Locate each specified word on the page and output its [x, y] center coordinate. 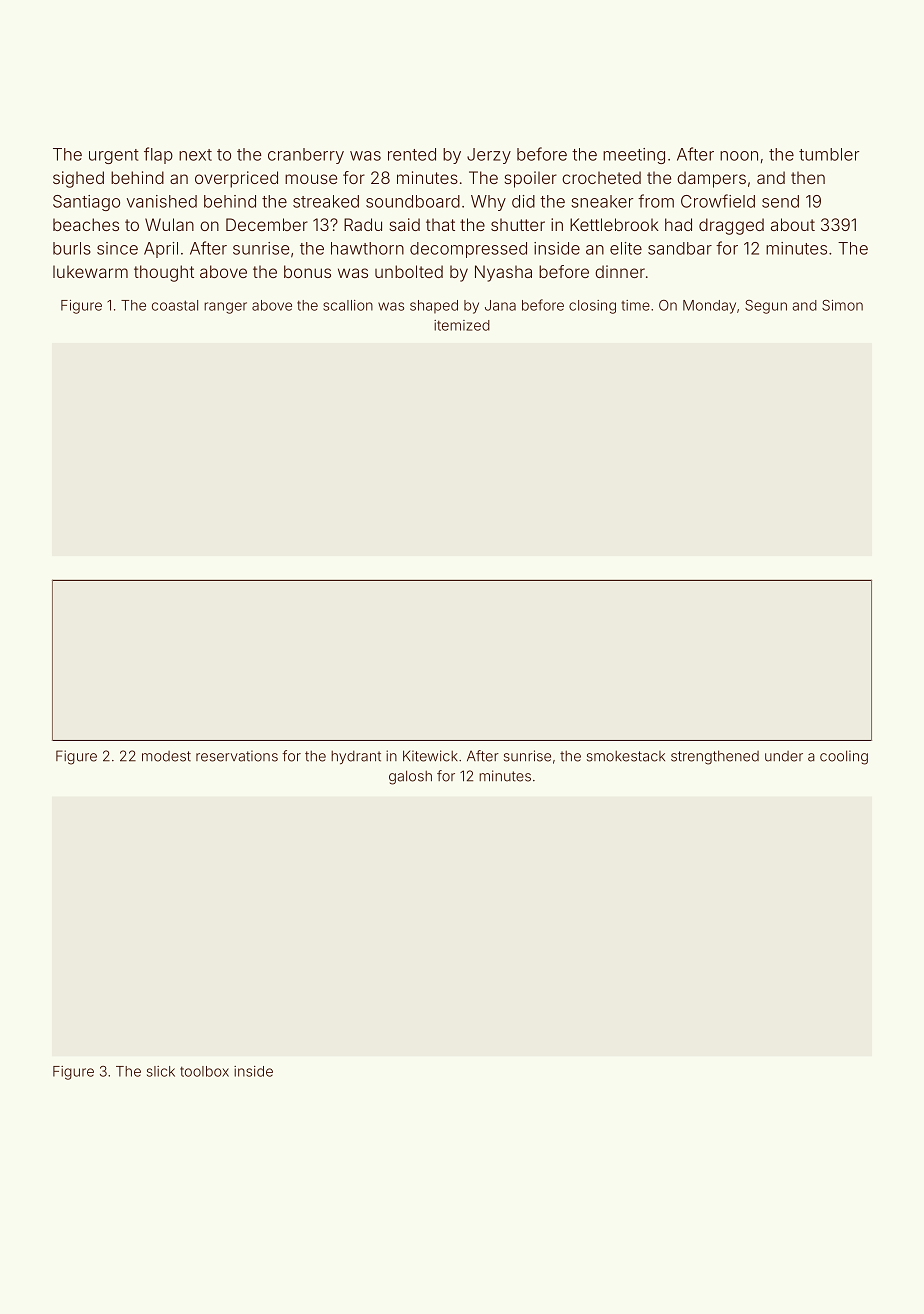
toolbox [204, 1071]
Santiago [86, 203]
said [404, 224]
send [780, 201]
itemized [462, 325]
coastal [175, 305]
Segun [766, 307]
